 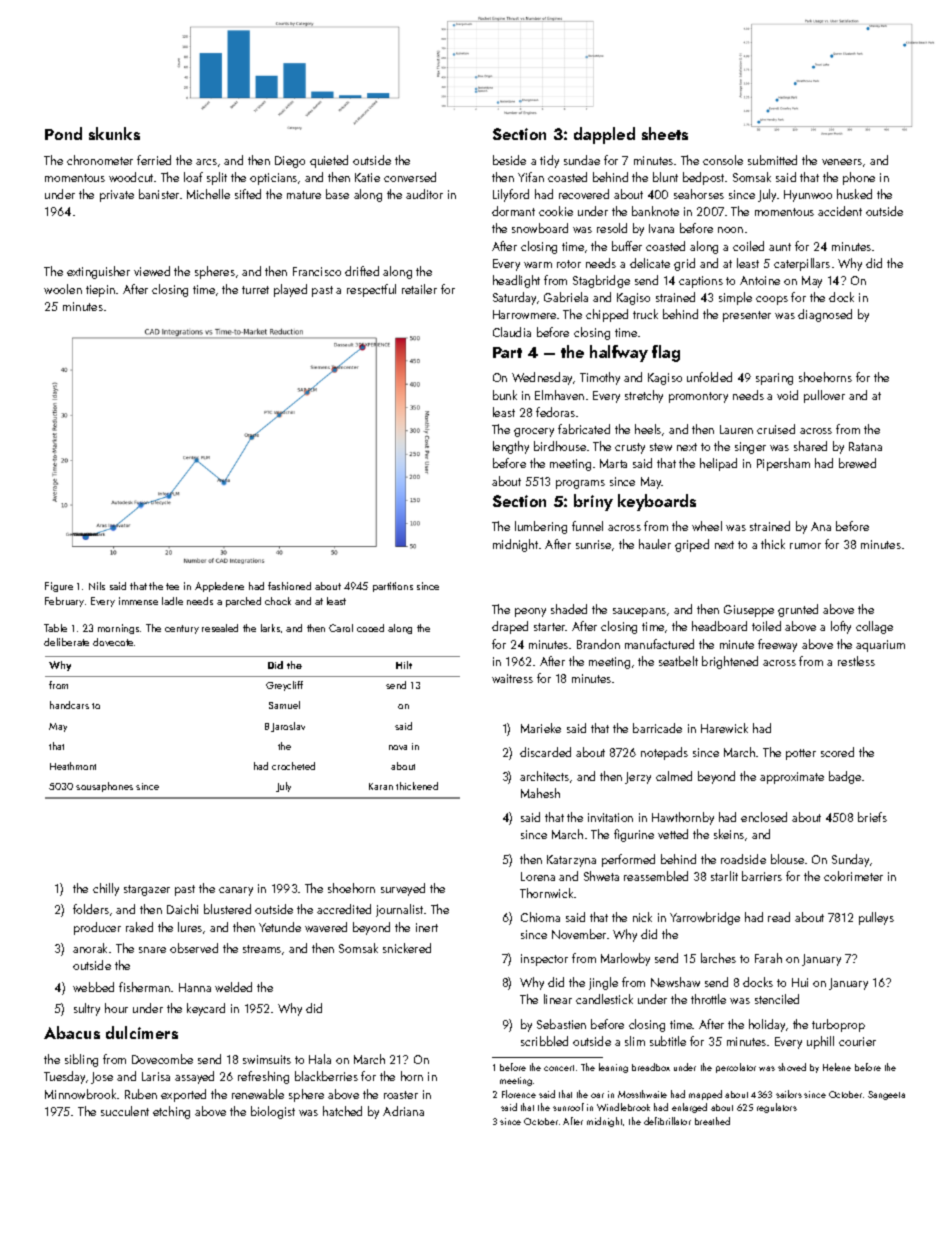 I want to click on private, so click(x=117, y=196).
